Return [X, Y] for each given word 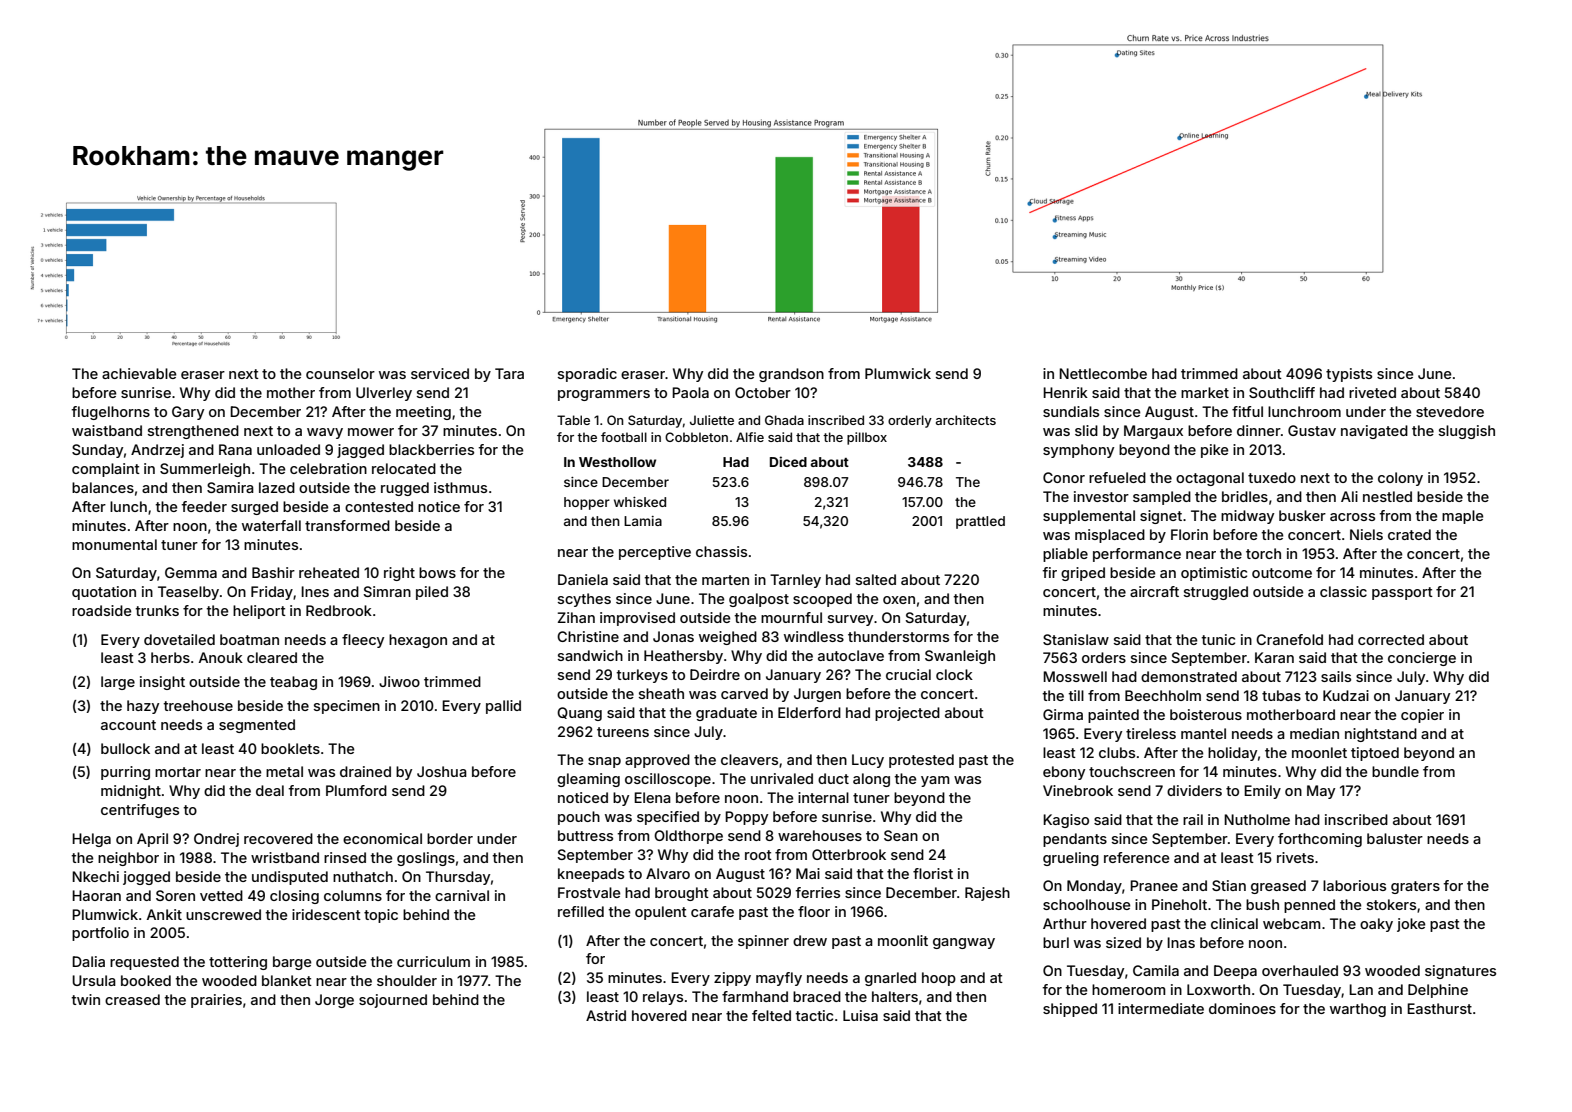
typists [1349, 375]
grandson [791, 375]
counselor [340, 373]
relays [663, 998]
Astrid [606, 1015]
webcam [1291, 923]
